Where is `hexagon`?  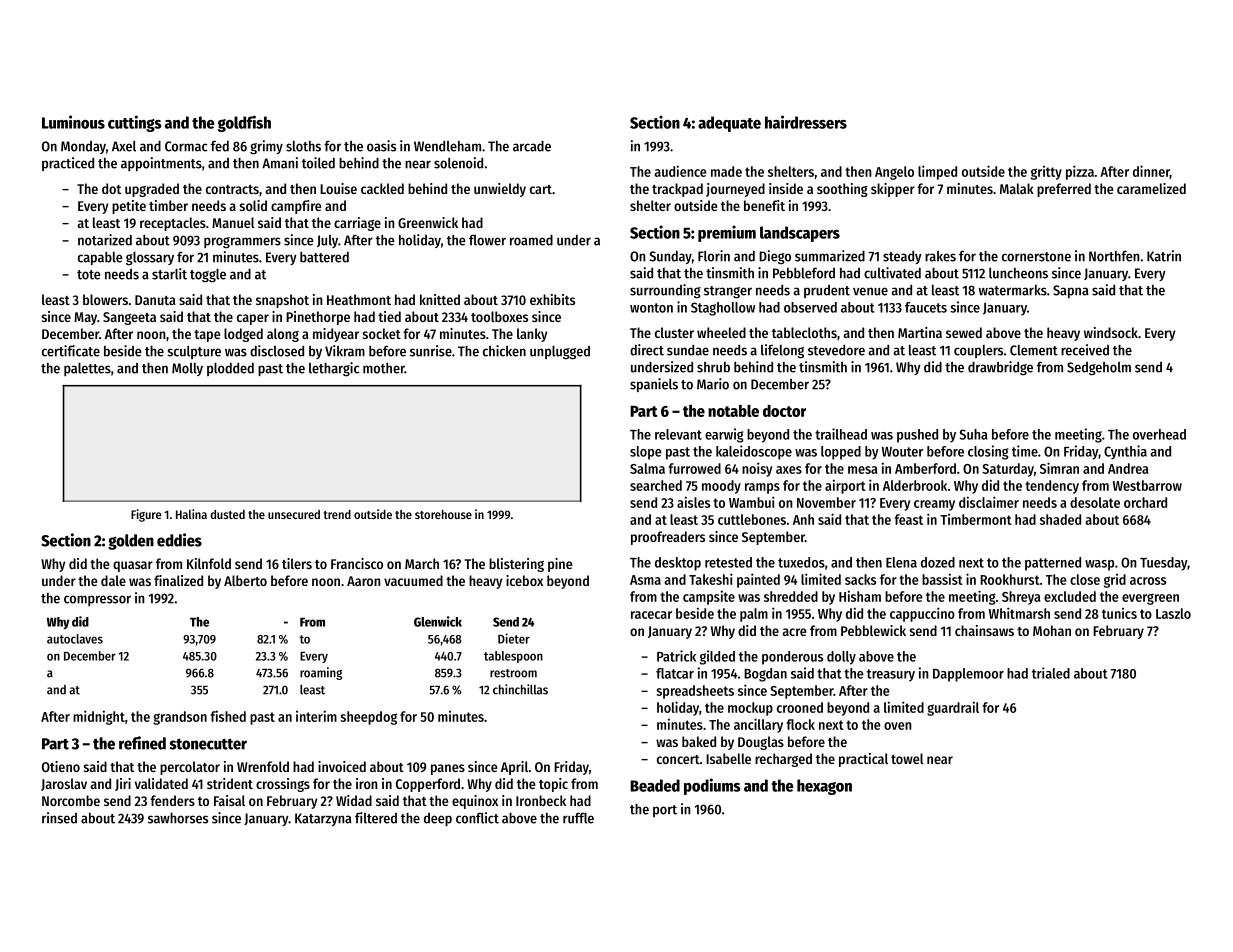
hexagon is located at coordinates (824, 787).
